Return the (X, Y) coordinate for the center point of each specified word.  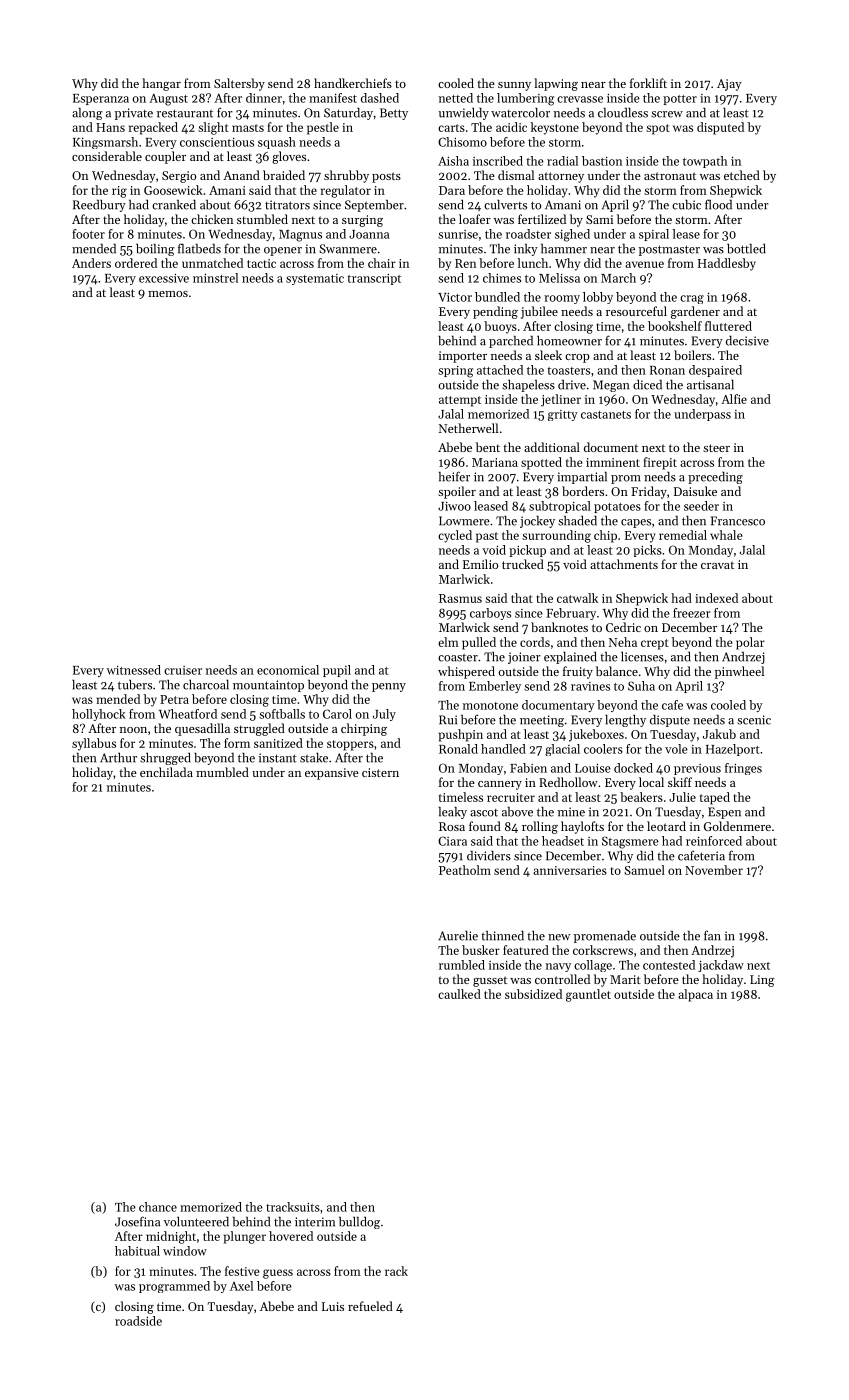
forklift (648, 83)
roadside (138, 1321)
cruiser (183, 670)
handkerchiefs (353, 83)
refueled (370, 1306)
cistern (380, 772)
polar (750, 643)
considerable (107, 156)
